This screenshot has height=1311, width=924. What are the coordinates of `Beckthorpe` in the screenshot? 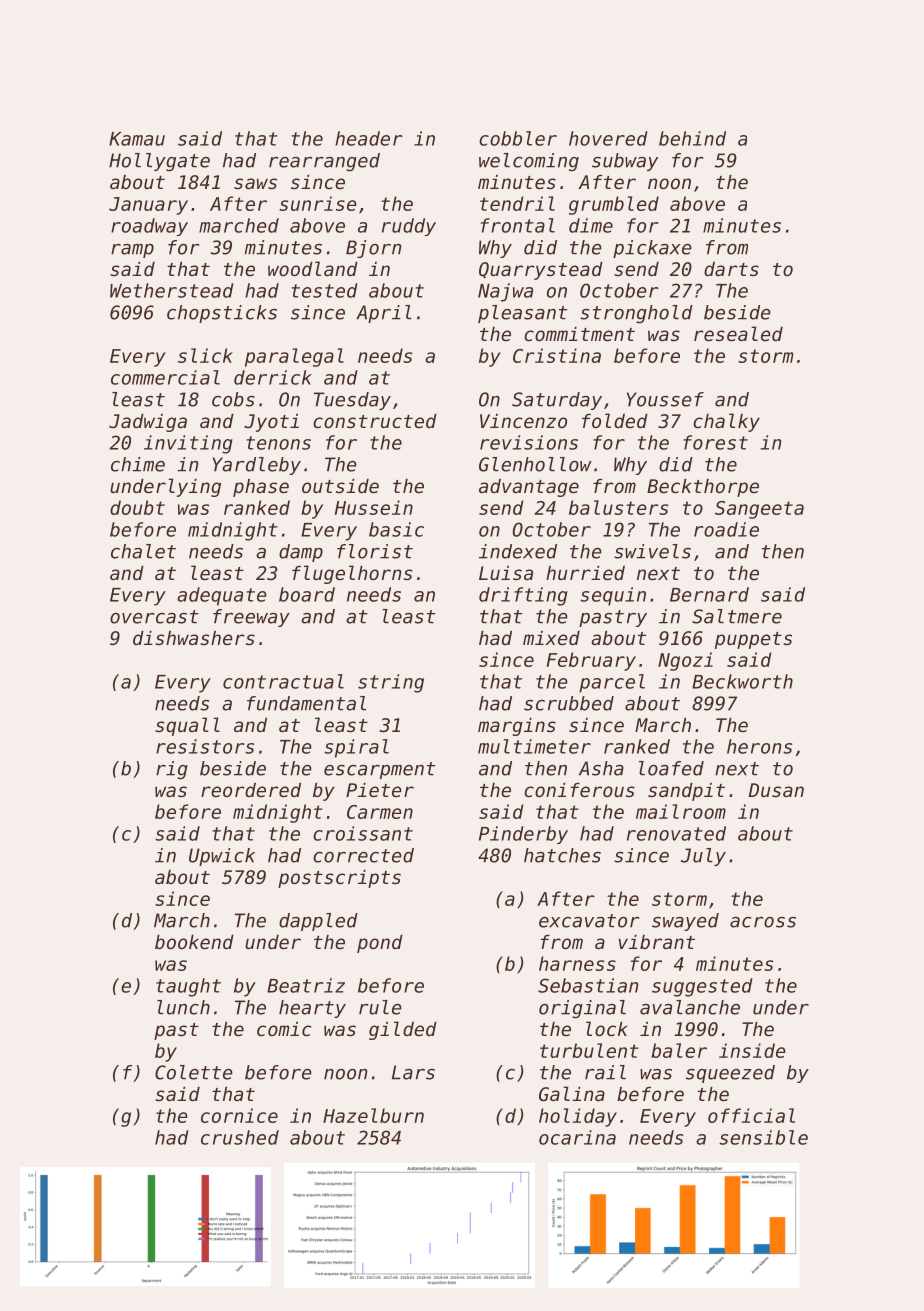 It's located at (703, 488).
